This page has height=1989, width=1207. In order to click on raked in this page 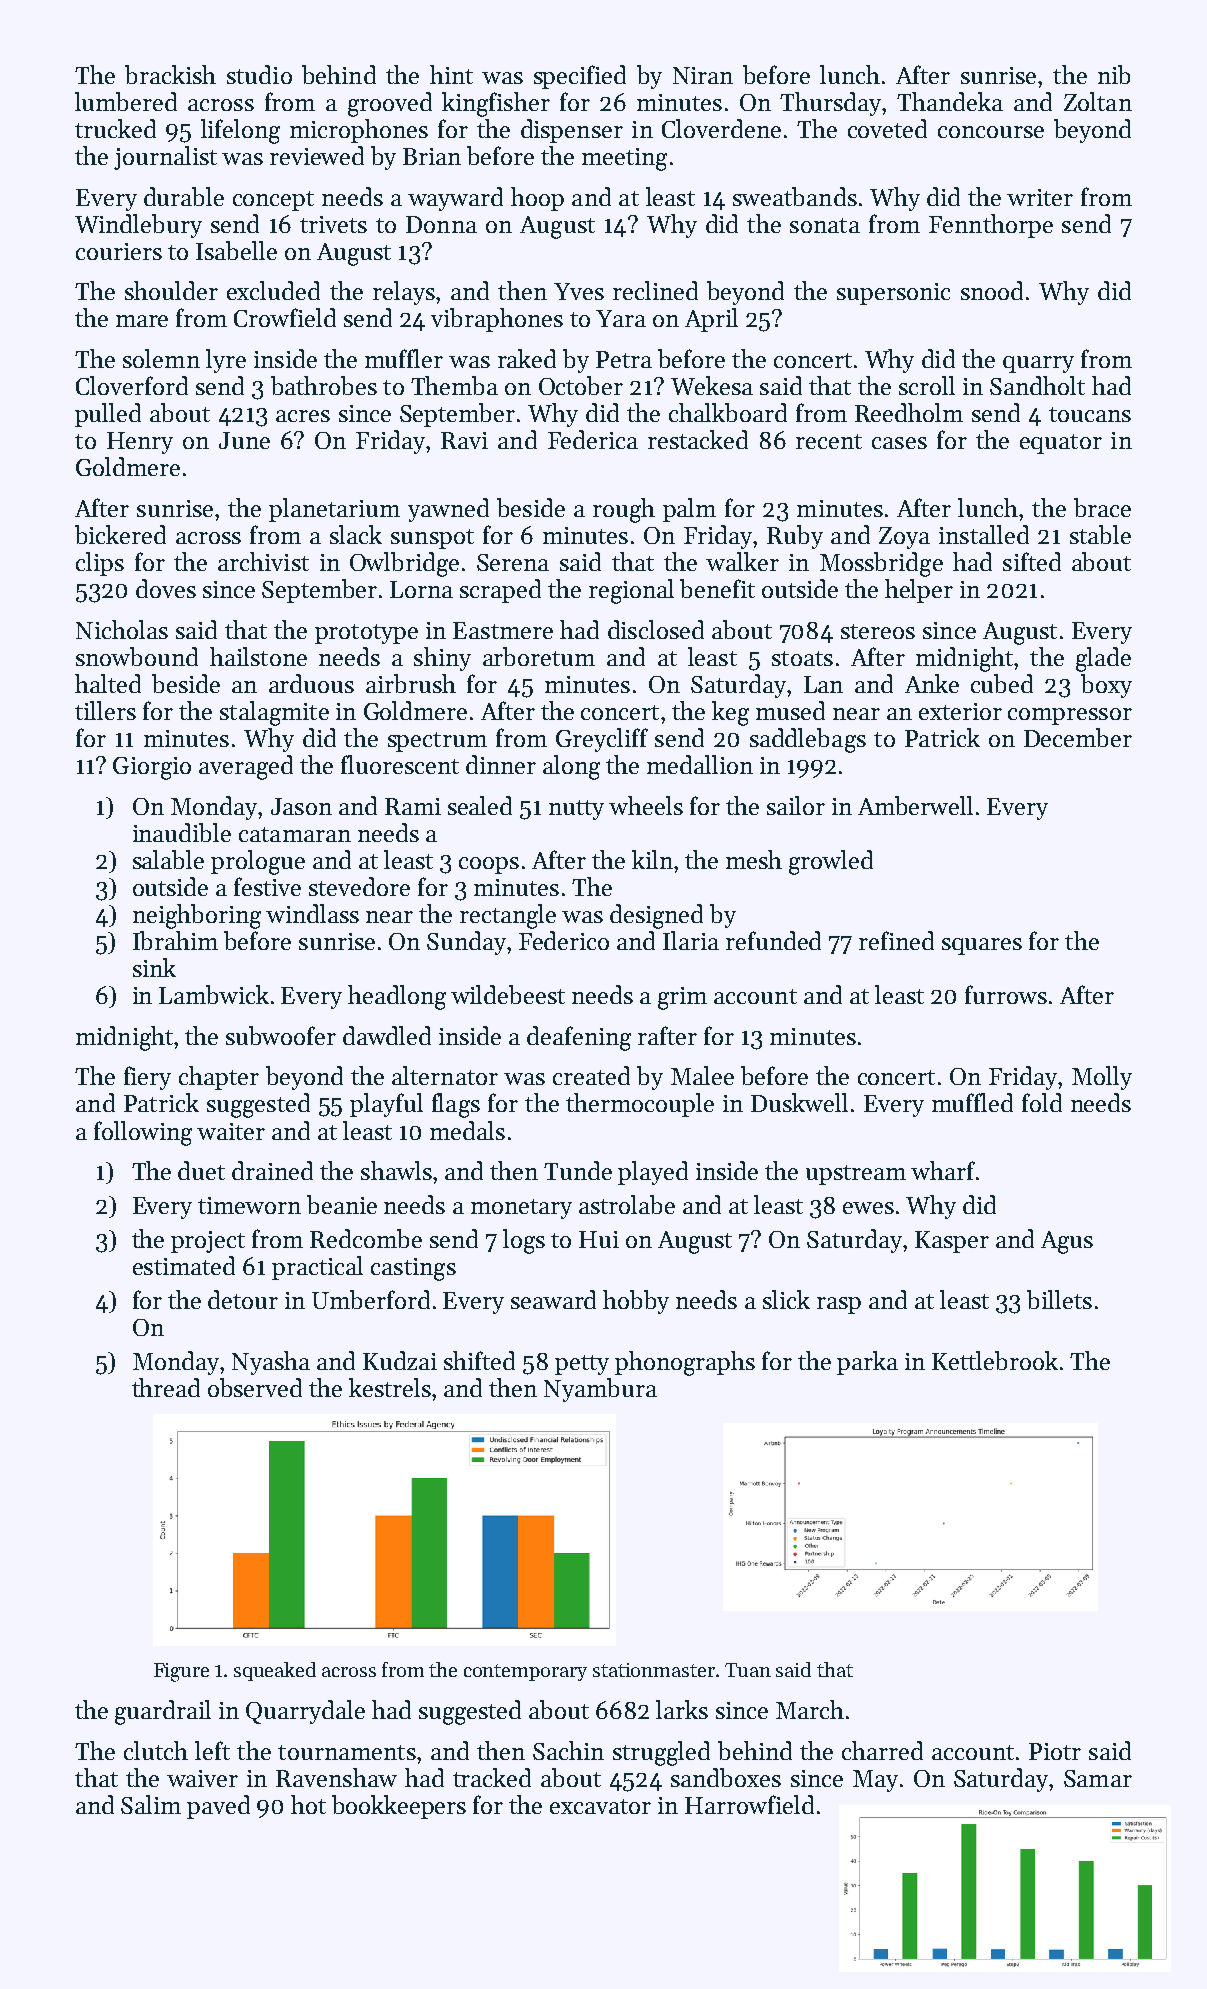, I will do `click(527, 358)`.
